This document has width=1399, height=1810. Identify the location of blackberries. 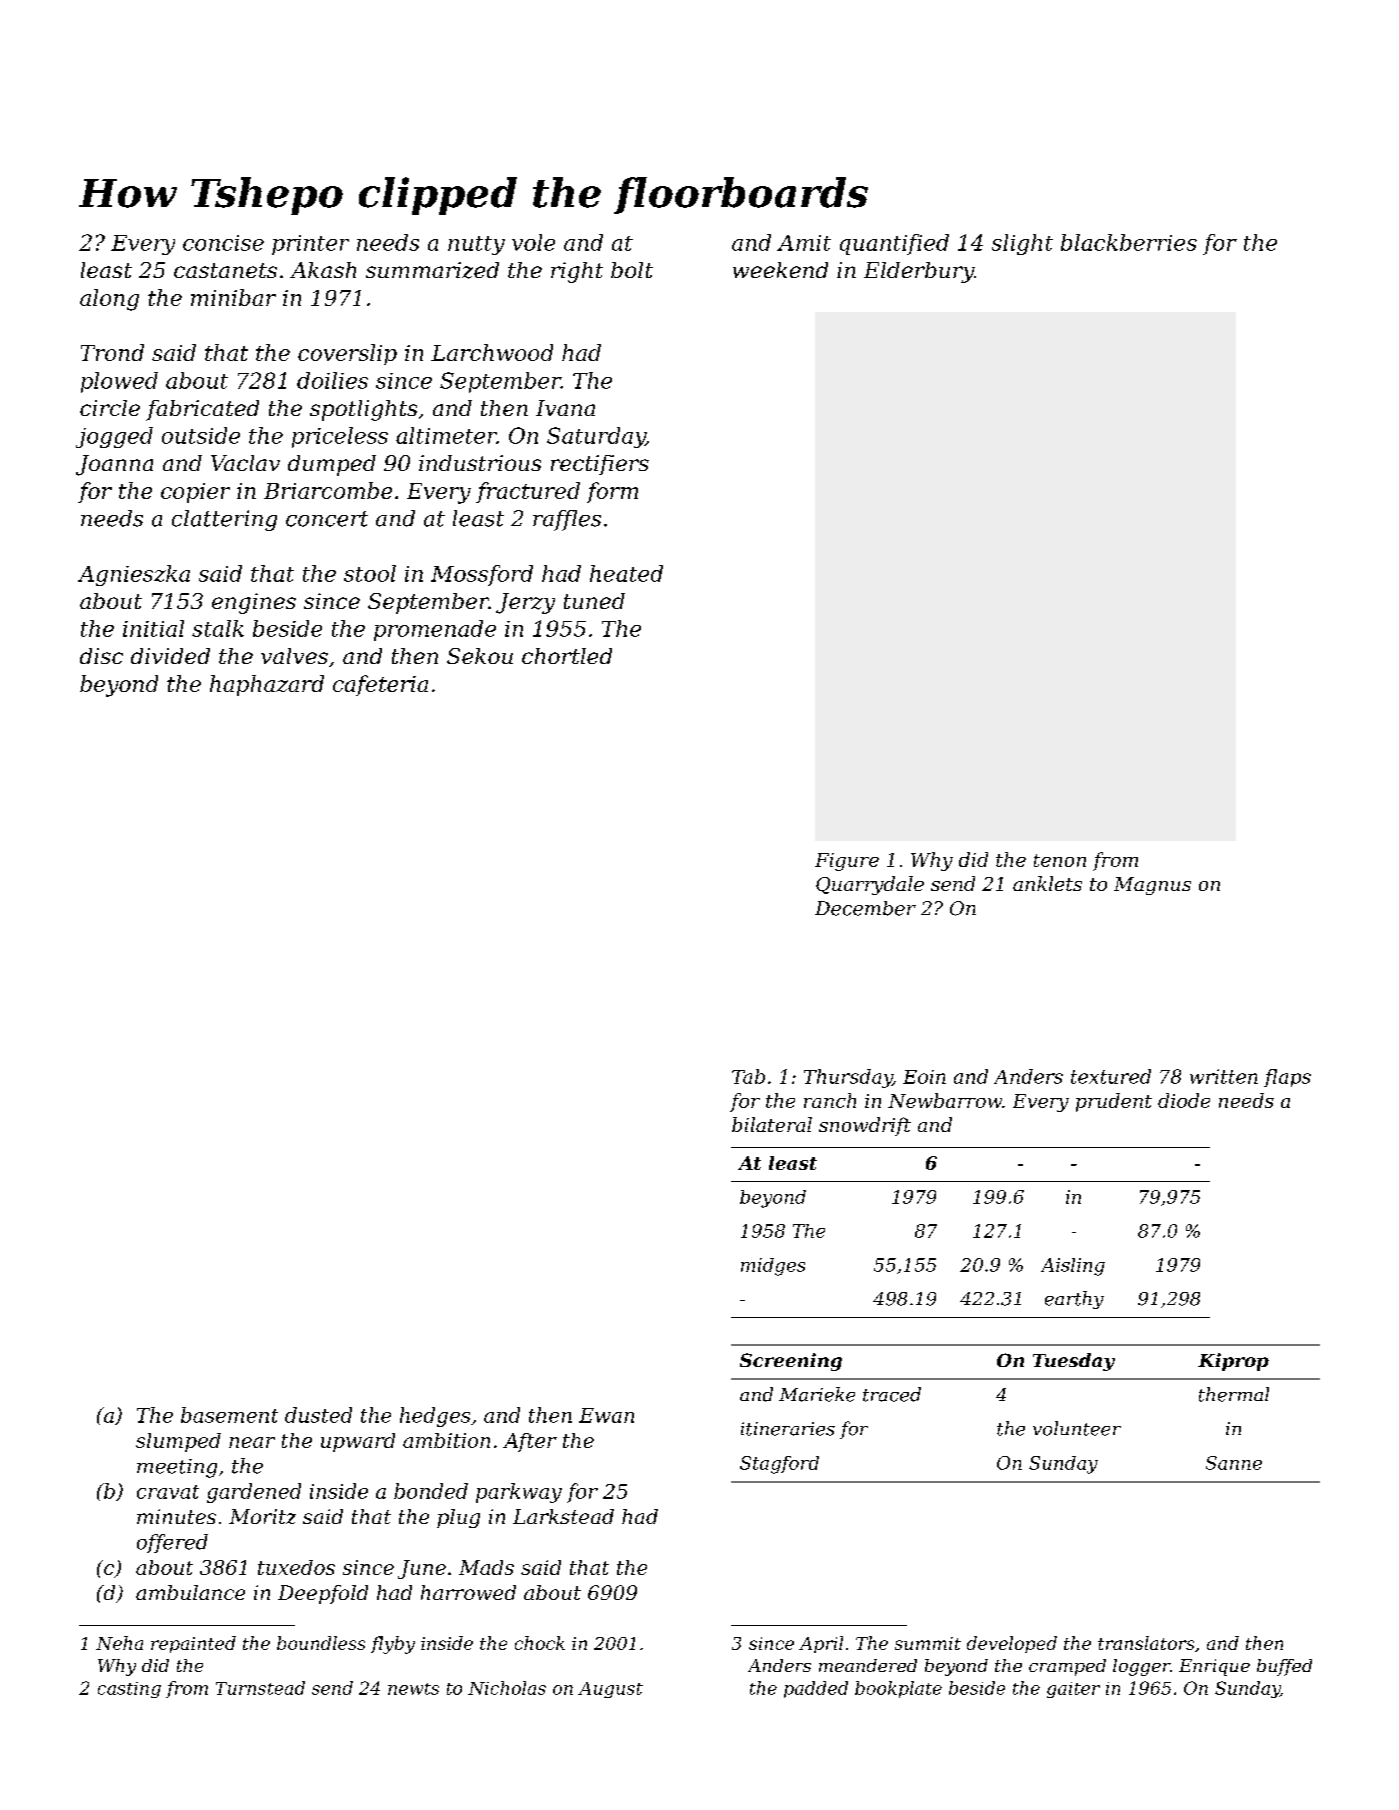
(1129, 242).
